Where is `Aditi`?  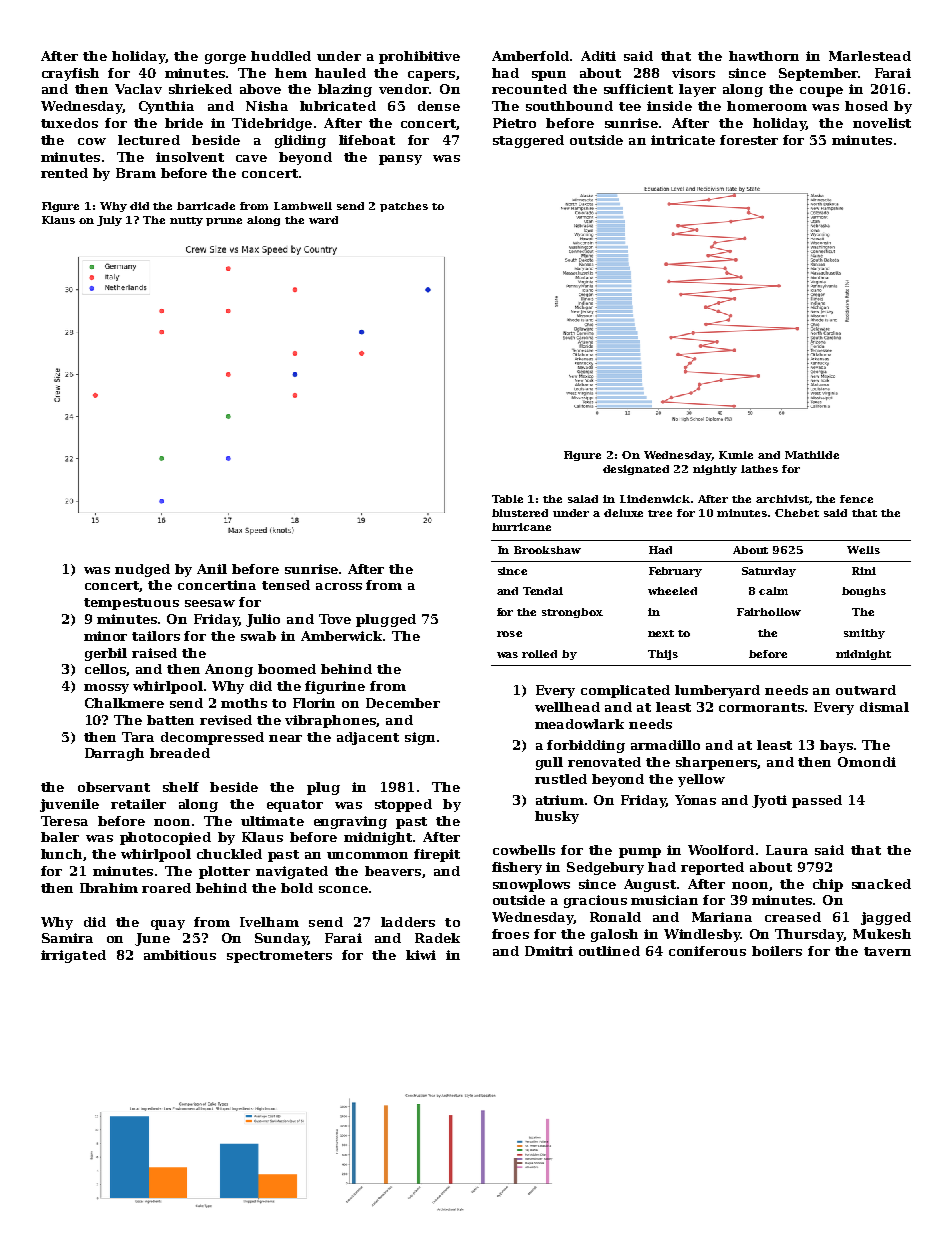 Aditi is located at coordinates (598, 56).
